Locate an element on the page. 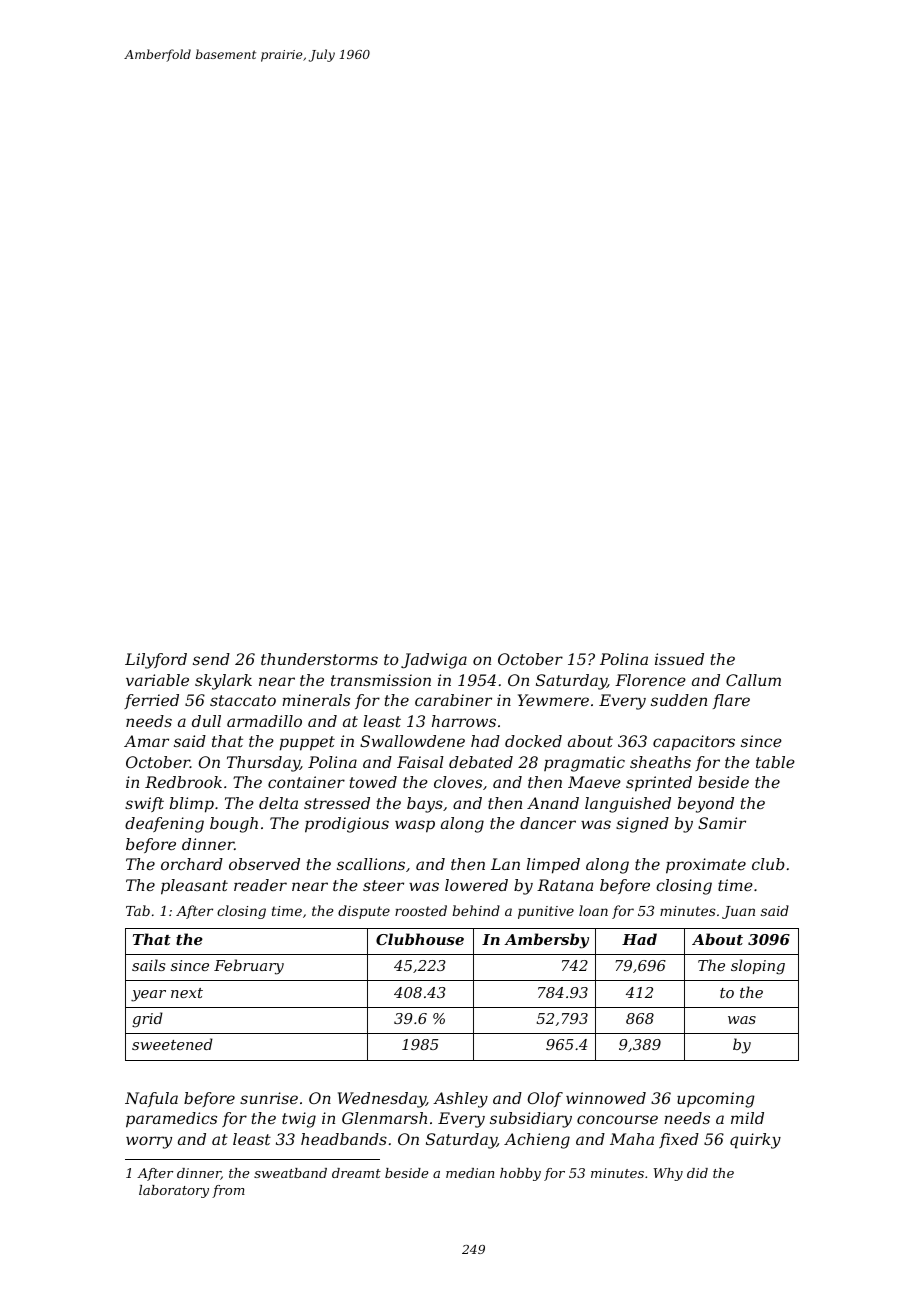  sudden is located at coordinates (679, 700).
